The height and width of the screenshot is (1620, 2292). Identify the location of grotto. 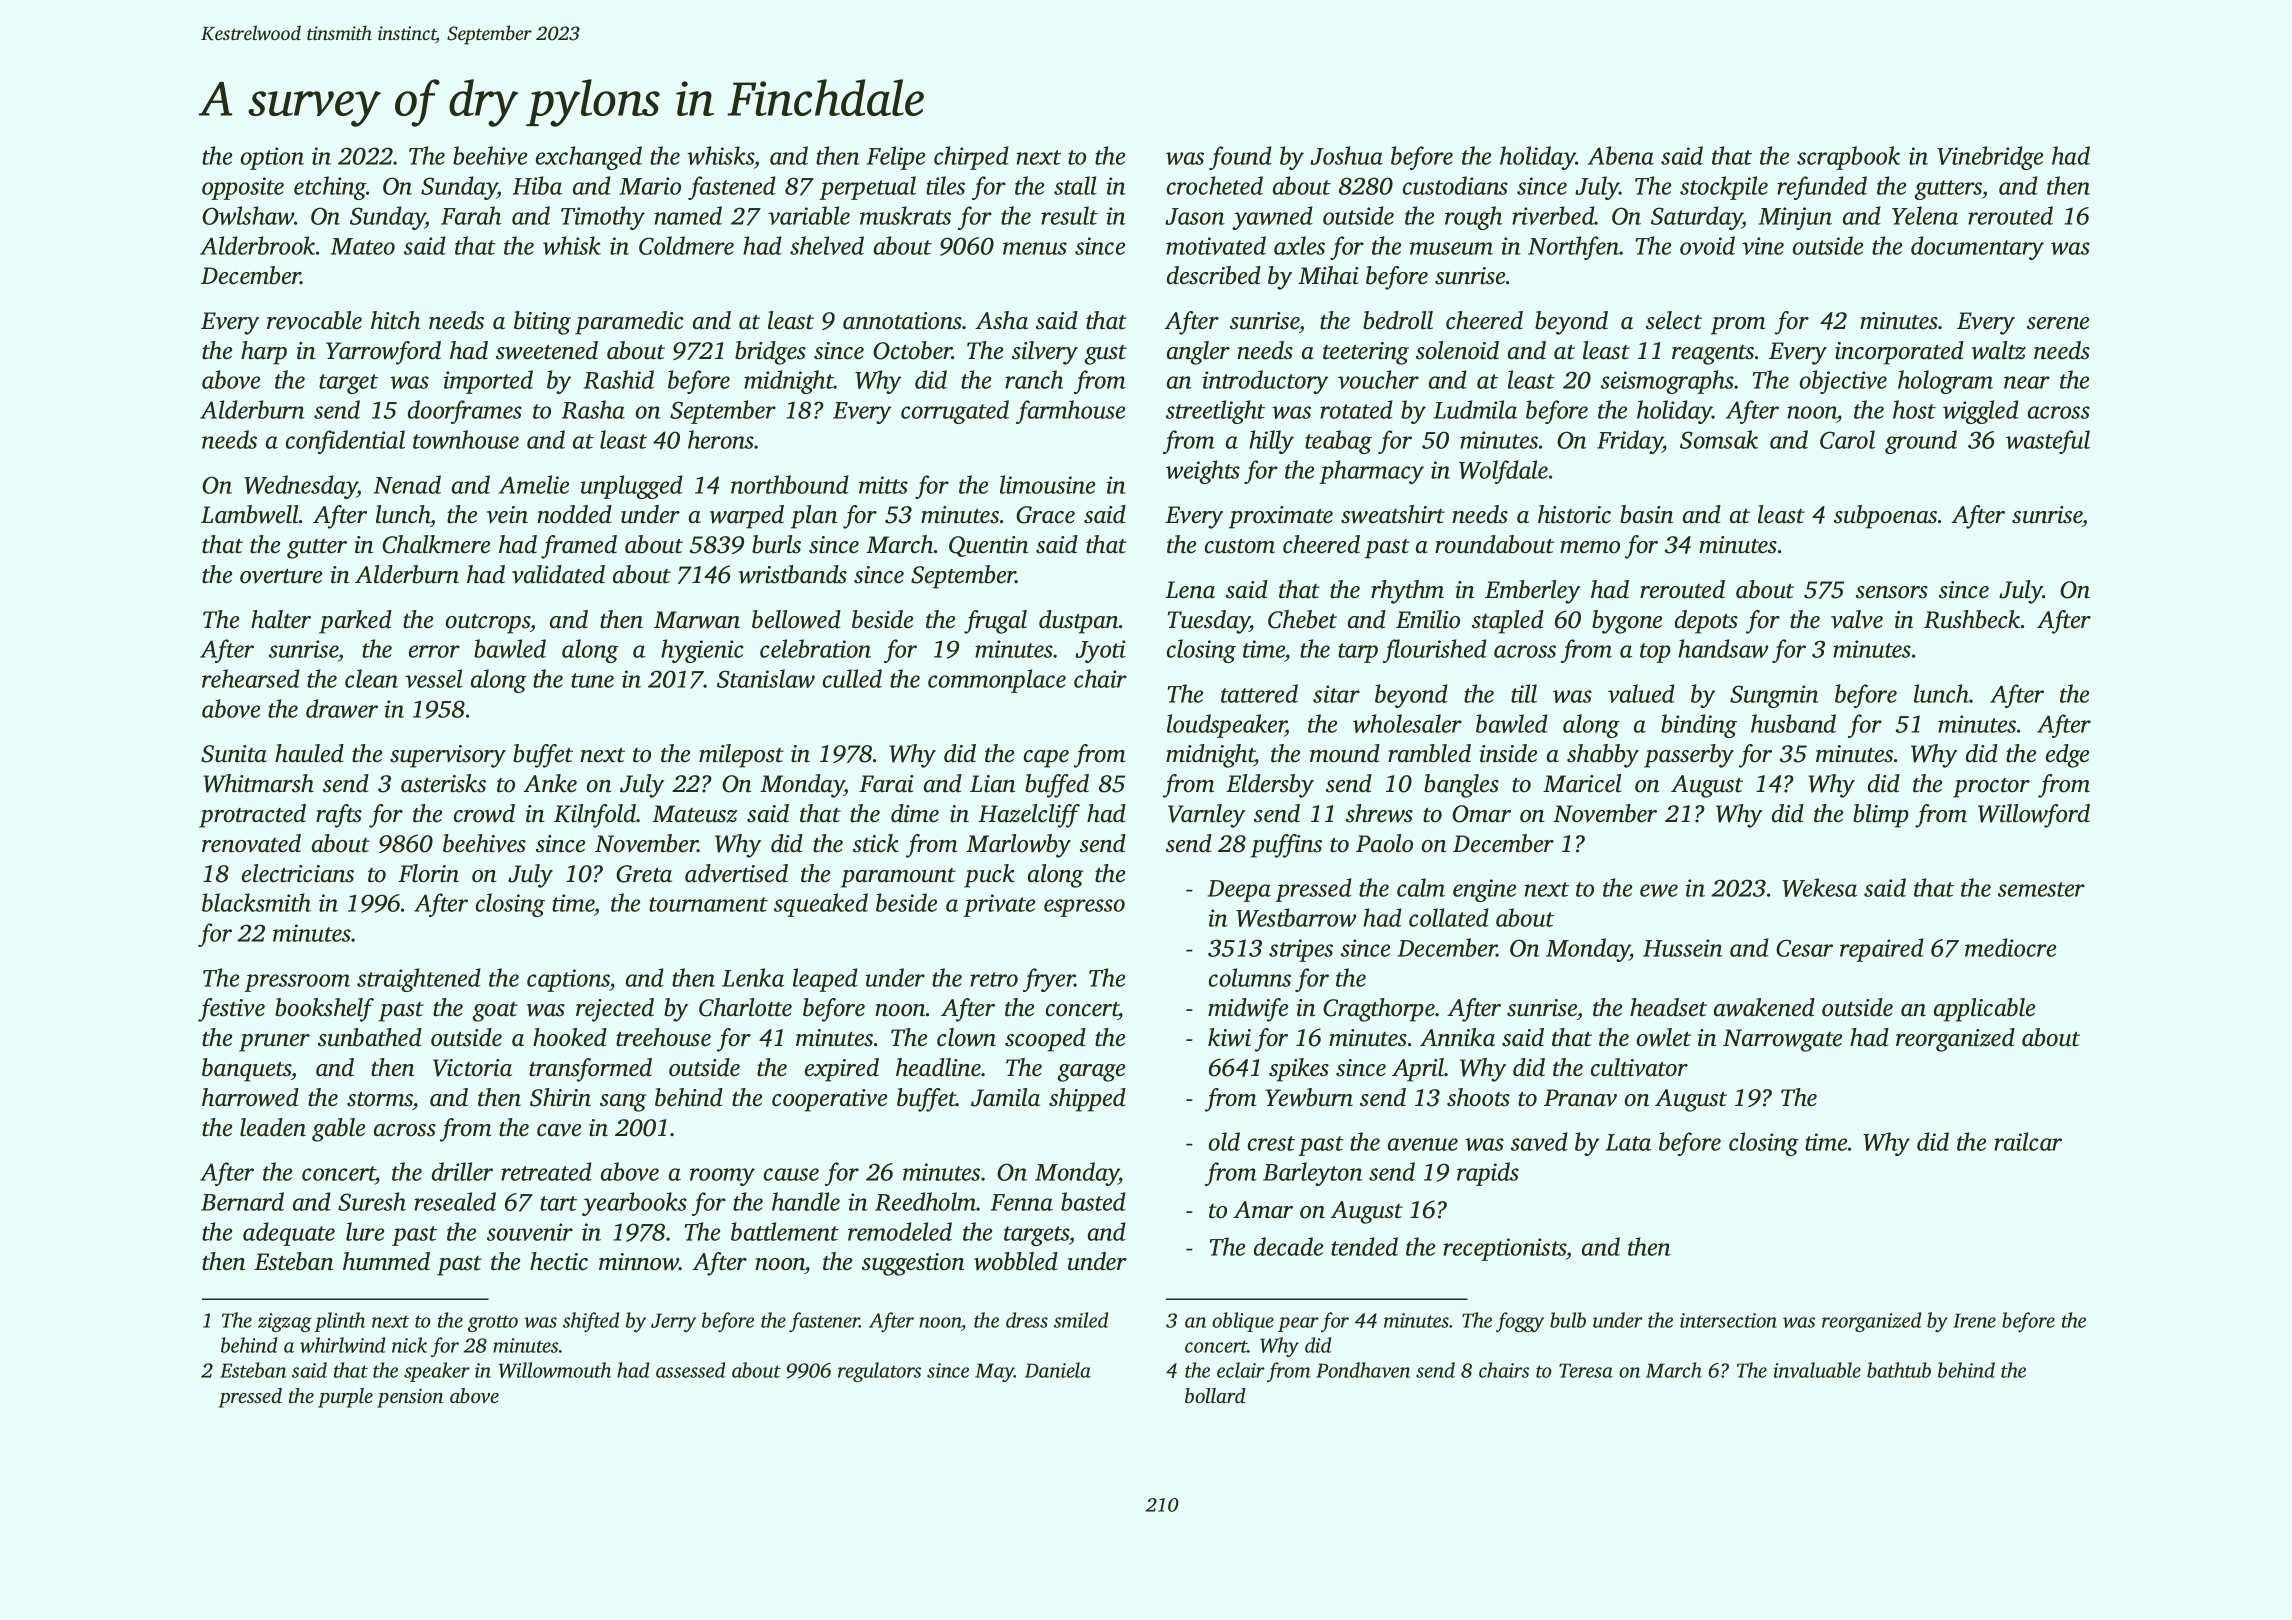
(493, 1323).
